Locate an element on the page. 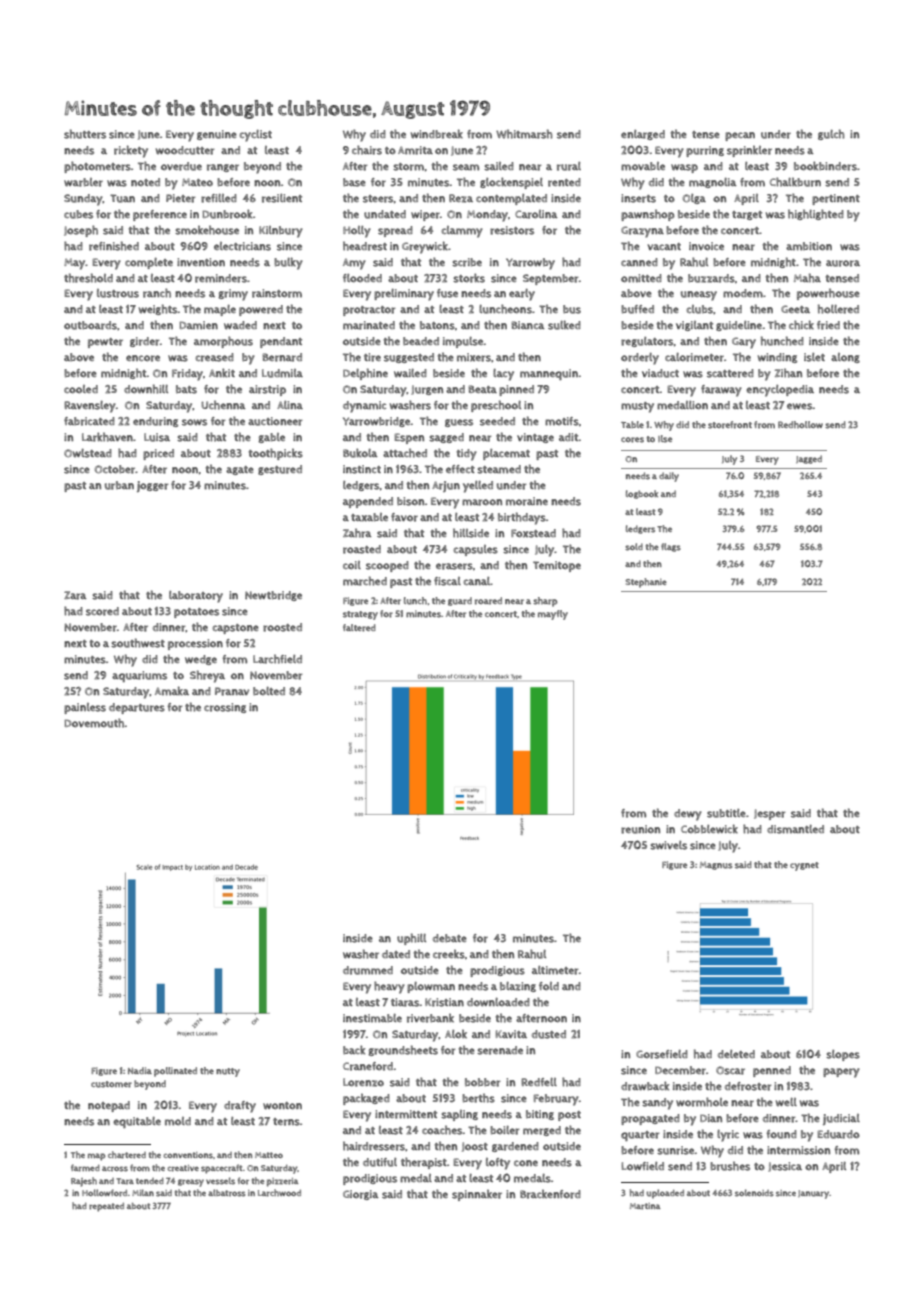 The width and height of the image is (924, 1308). uphill is located at coordinates (411, 939).
